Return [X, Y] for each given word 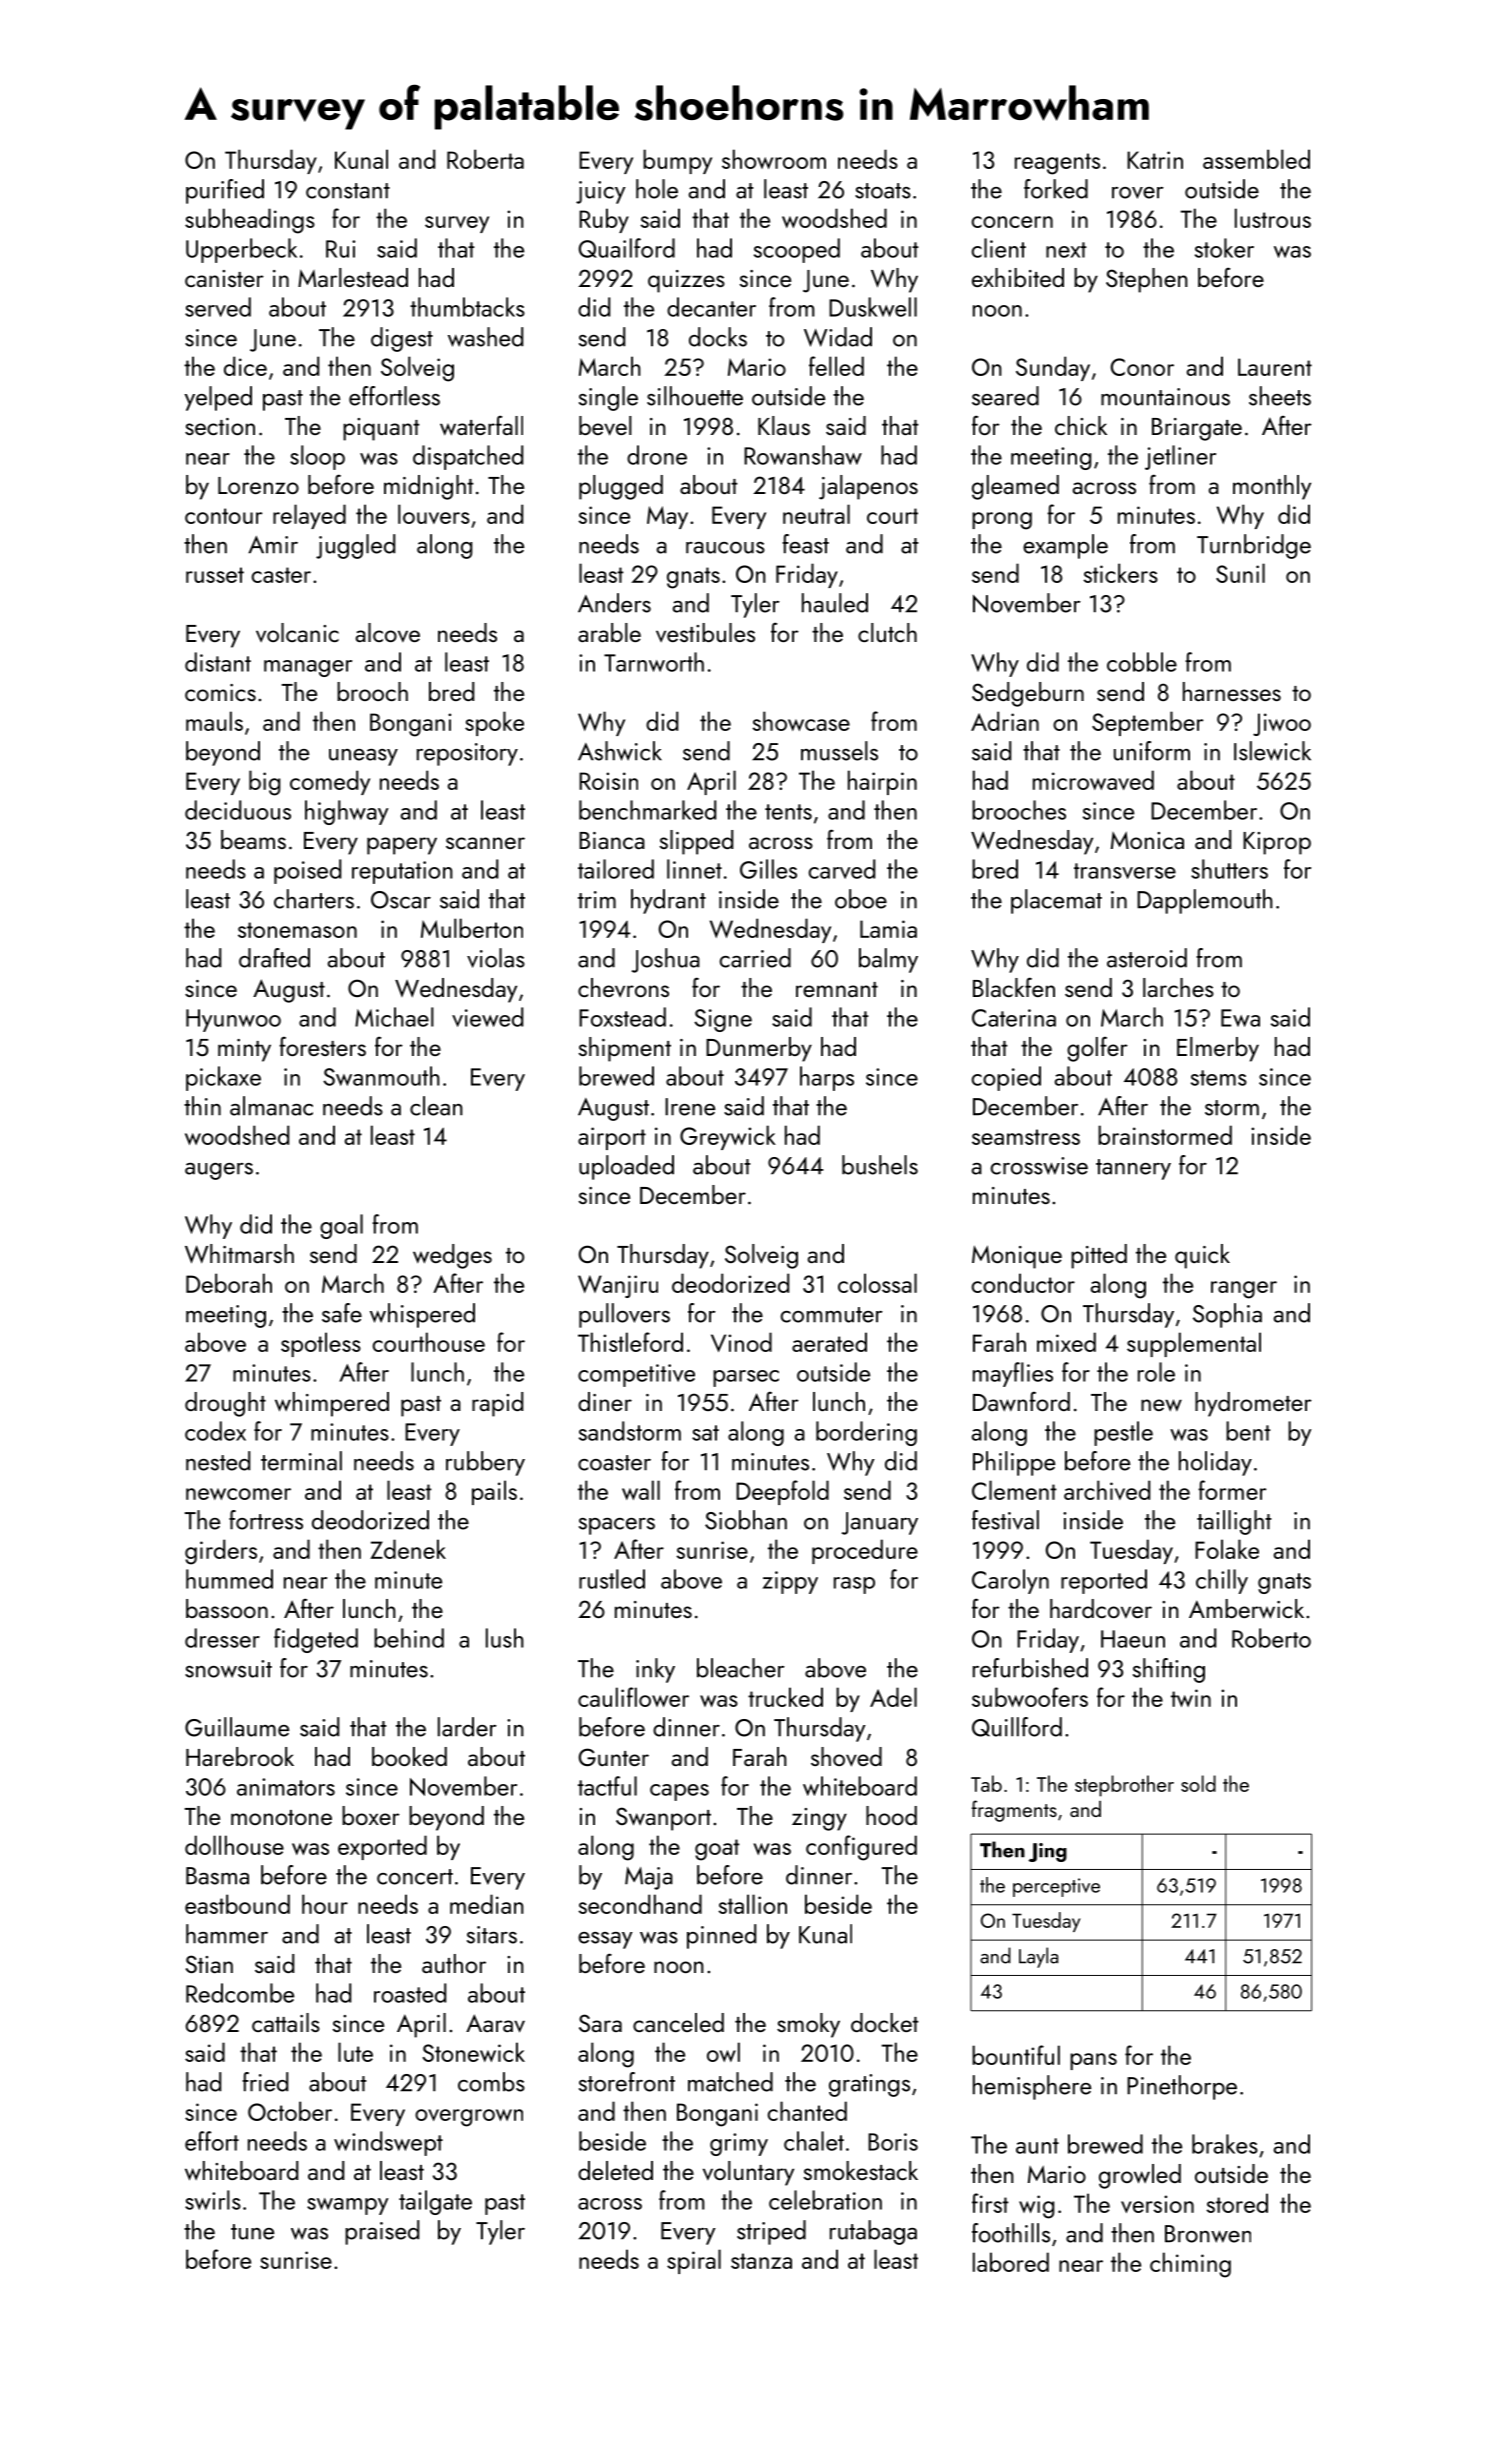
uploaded [626, 1167]
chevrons [623, 988]
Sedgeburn [1028, 694]
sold [1198, 1783]
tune [252, 2232]
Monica [1147, 840]
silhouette [695, 396]
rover [1138, 193]
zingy [819, 1819]
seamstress [1026, 1137]
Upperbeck [241, 250]
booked [409, 1756]
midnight [429, 487]
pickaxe [223, 1078]
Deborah [229, 1283]
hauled [835, 603]
